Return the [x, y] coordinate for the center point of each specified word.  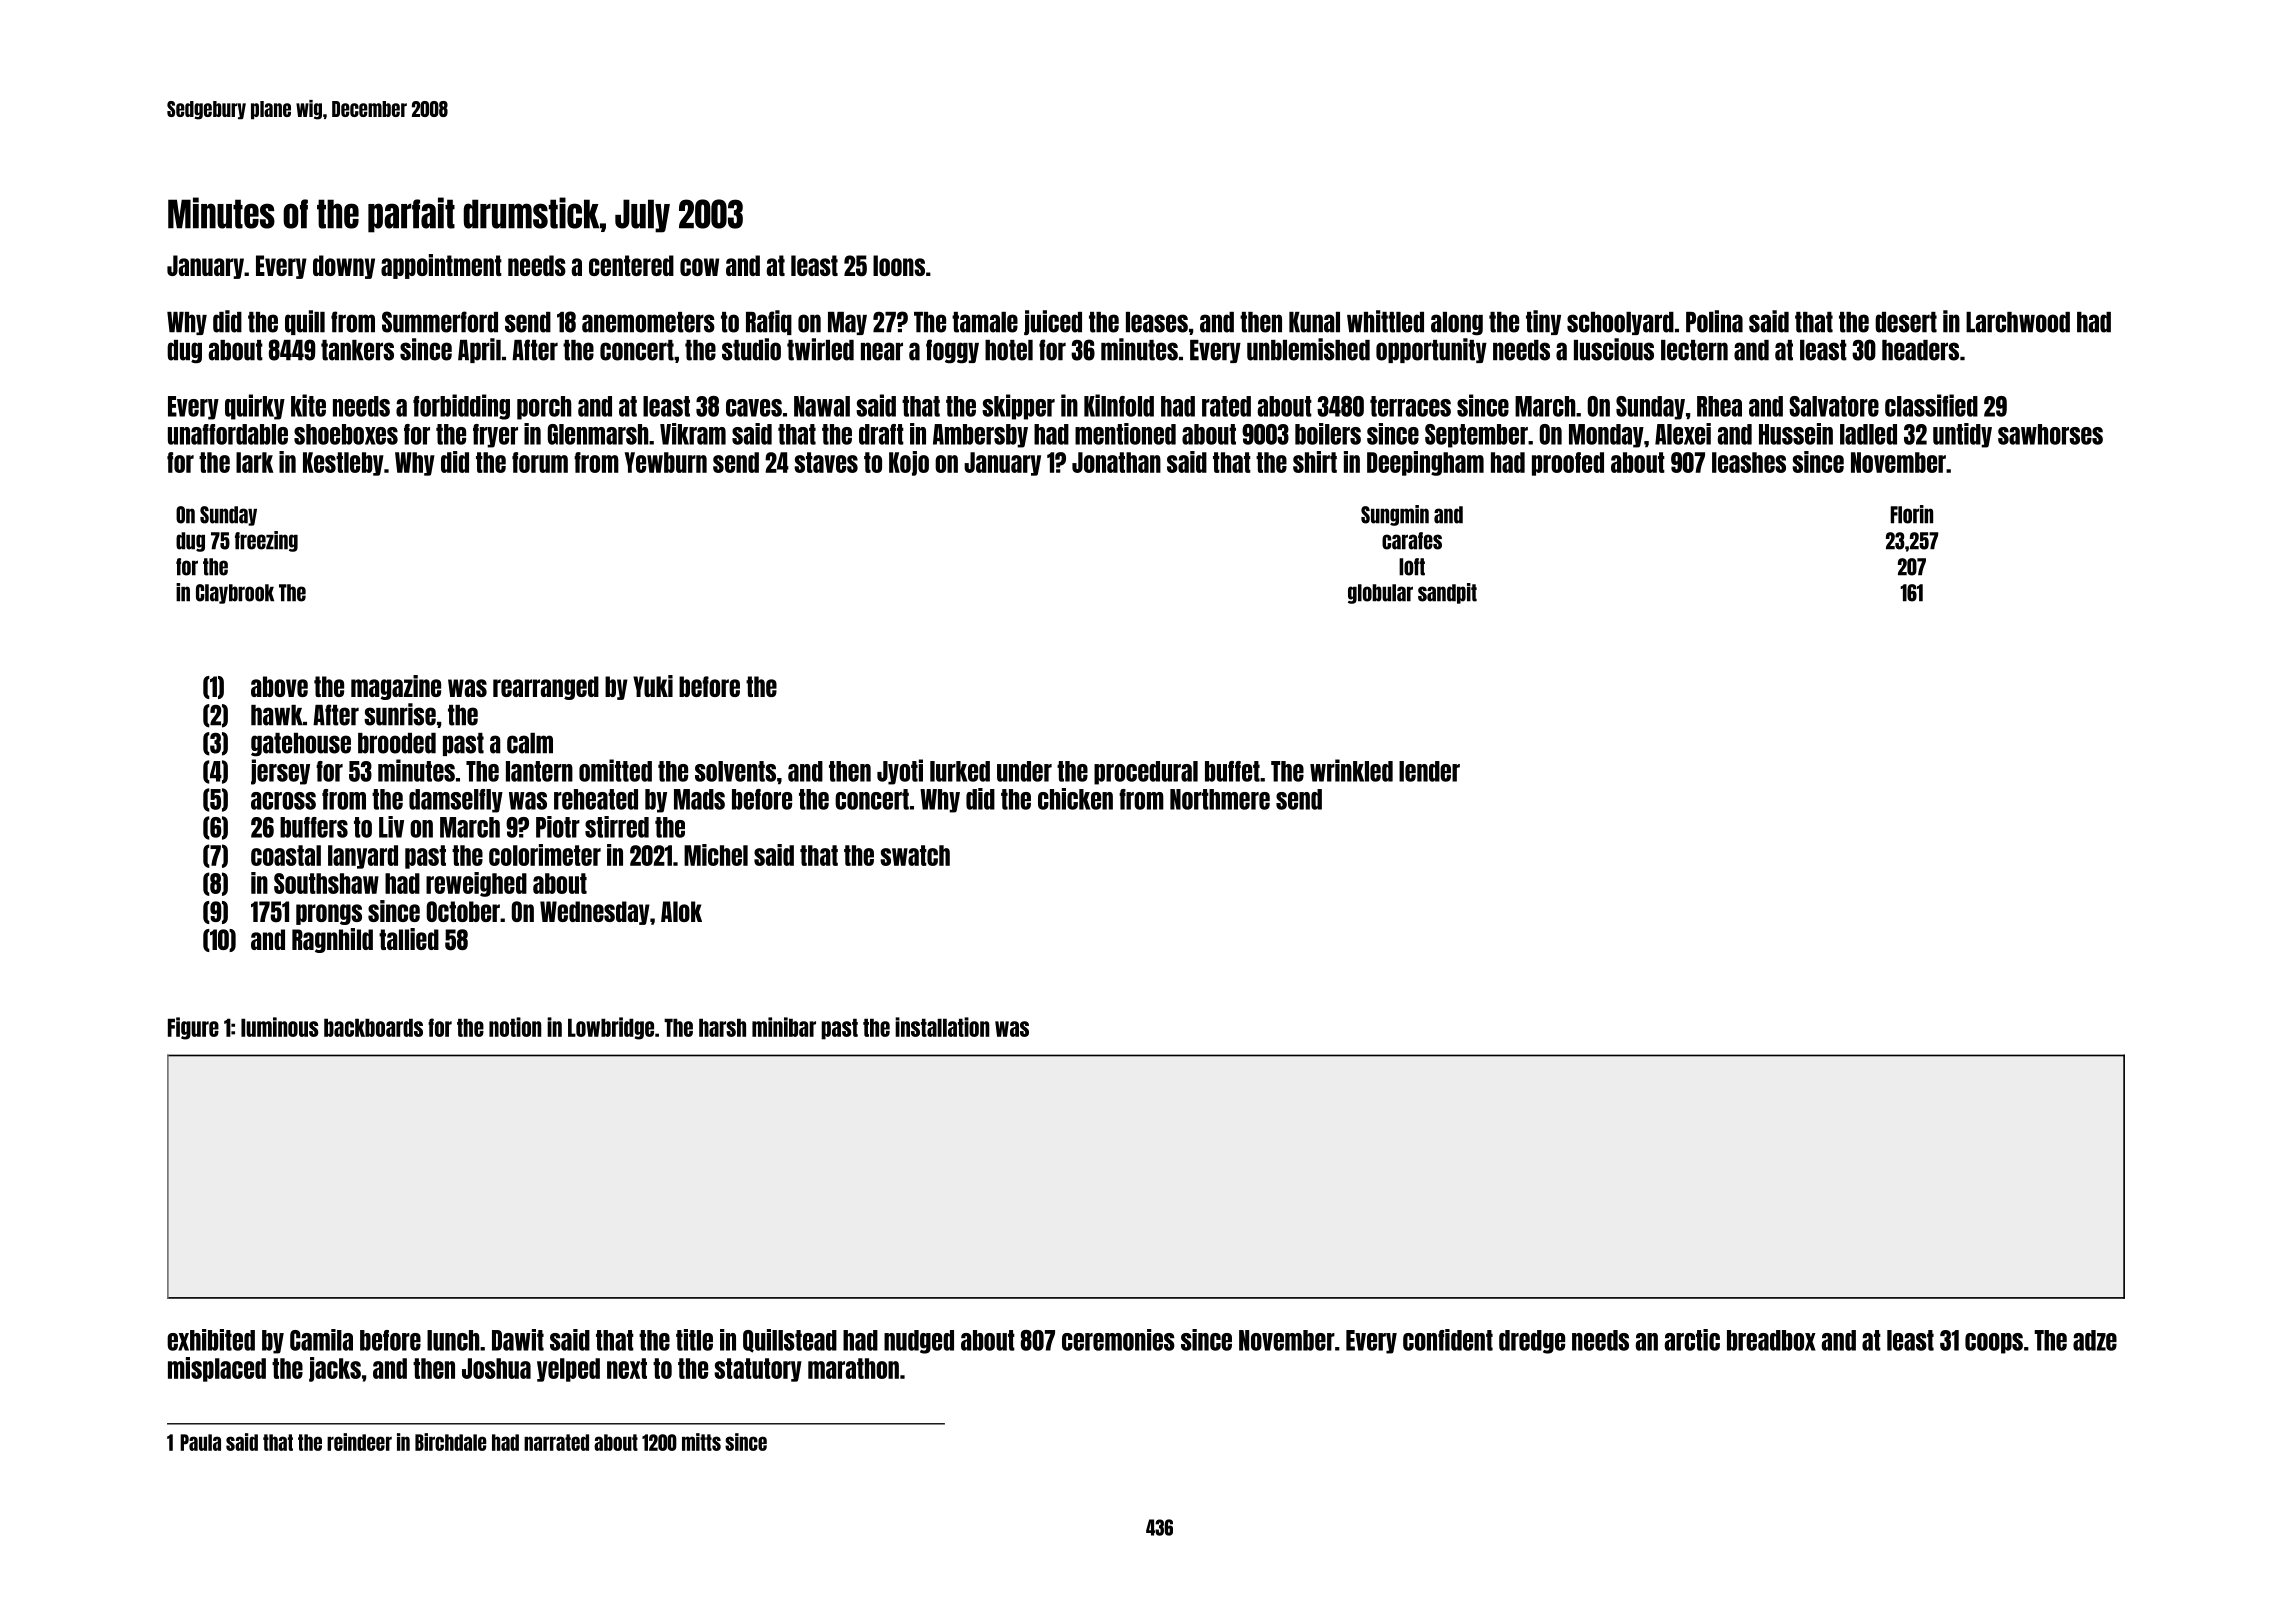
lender [1429, 771]
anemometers [648, 322]
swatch [915, 855]
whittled [1385, 321]
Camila [321, 1340]
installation [942, 1027]
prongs [329, 914]
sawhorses [2050, 434]
